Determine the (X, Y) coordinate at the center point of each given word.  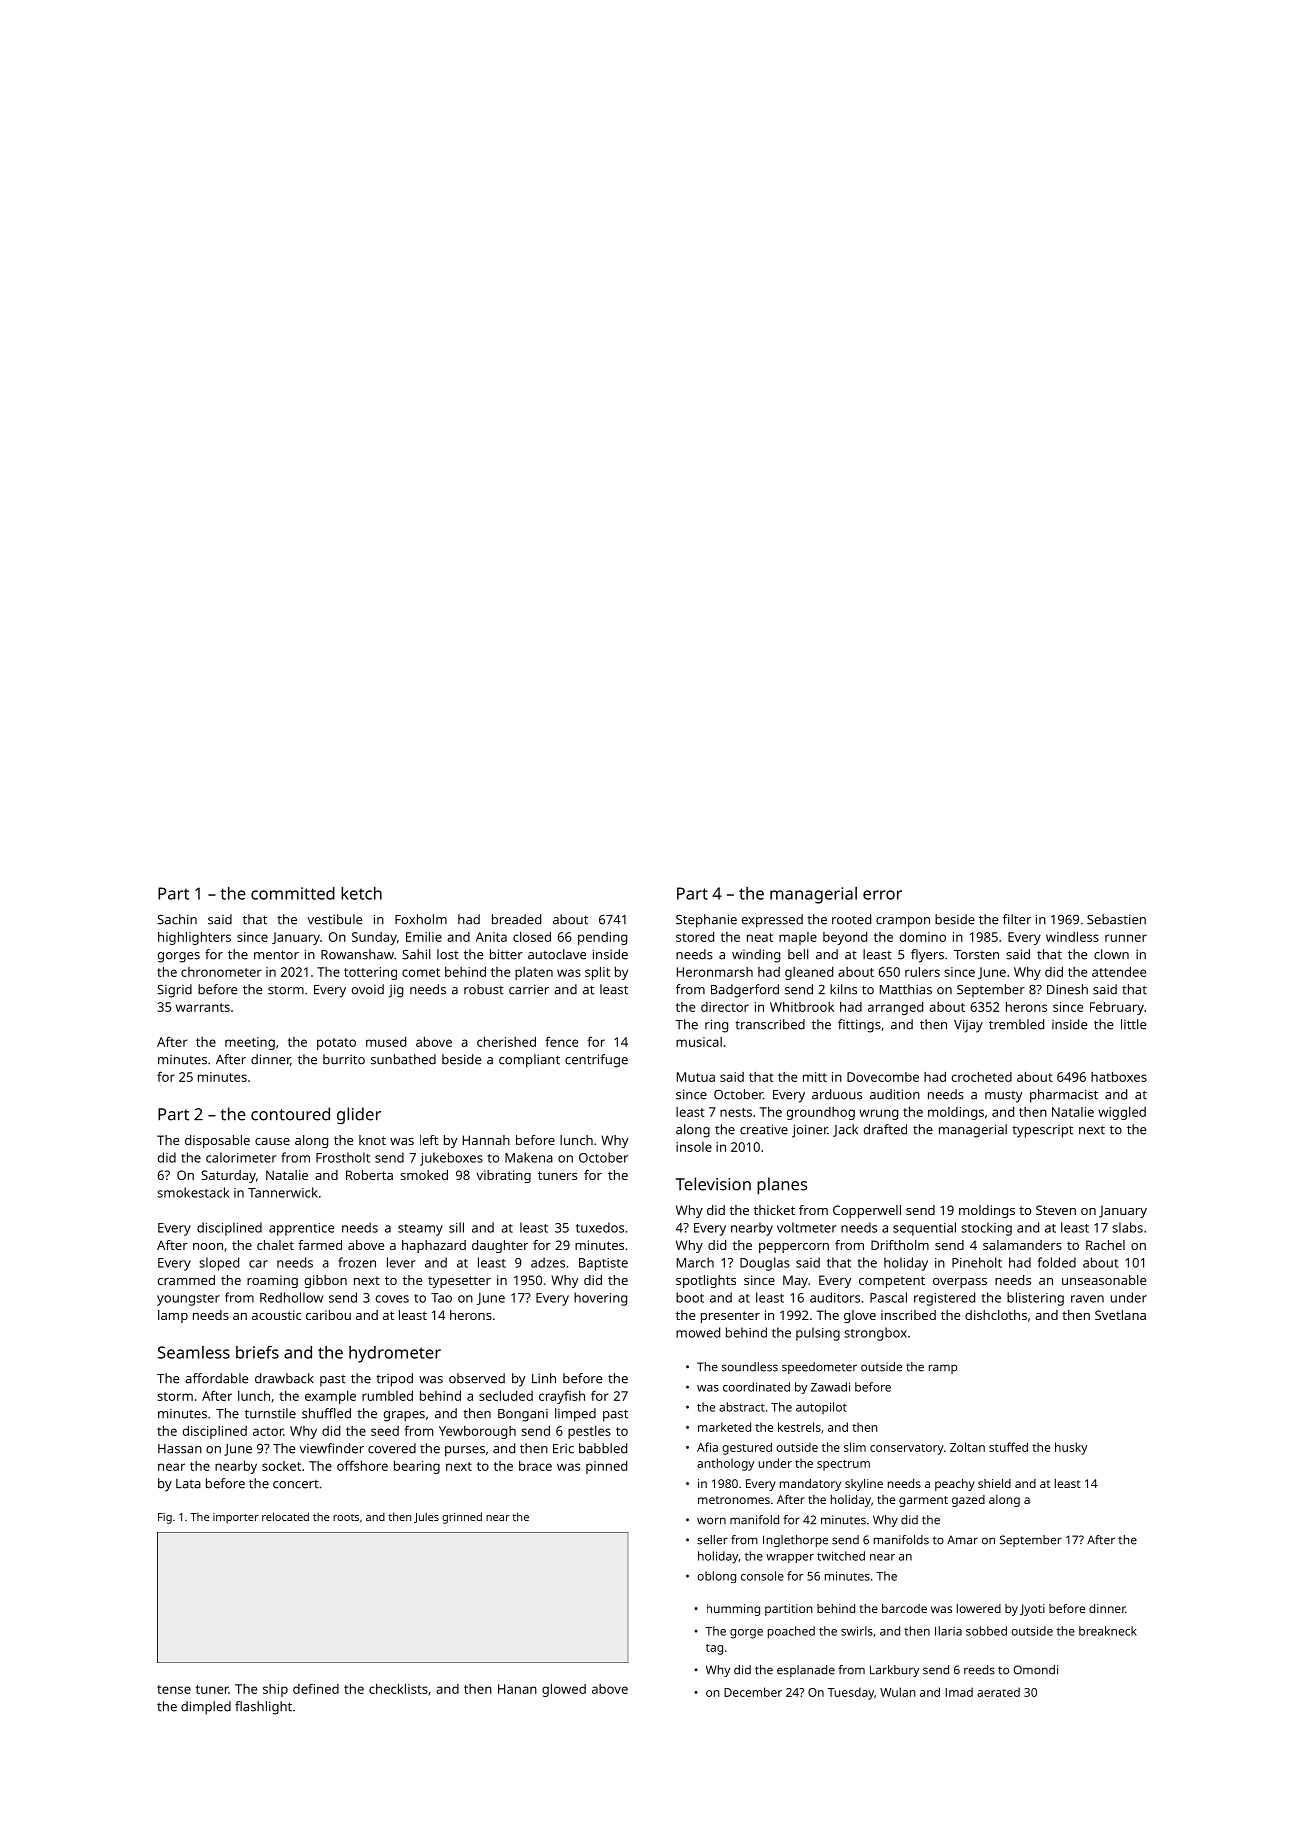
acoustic (276, 1315)
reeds (979, 1670)
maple (798, 938)
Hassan (180, 1449)
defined (316, 1688)
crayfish (562, 1397)
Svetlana (1120, 1315)
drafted (885, 1129)
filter (1017, 919)
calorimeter (241, 1157)
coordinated (756, 1387)
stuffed (1008, 1447)
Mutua (696, 1077)
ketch (361, 893)
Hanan (517, 1689)
